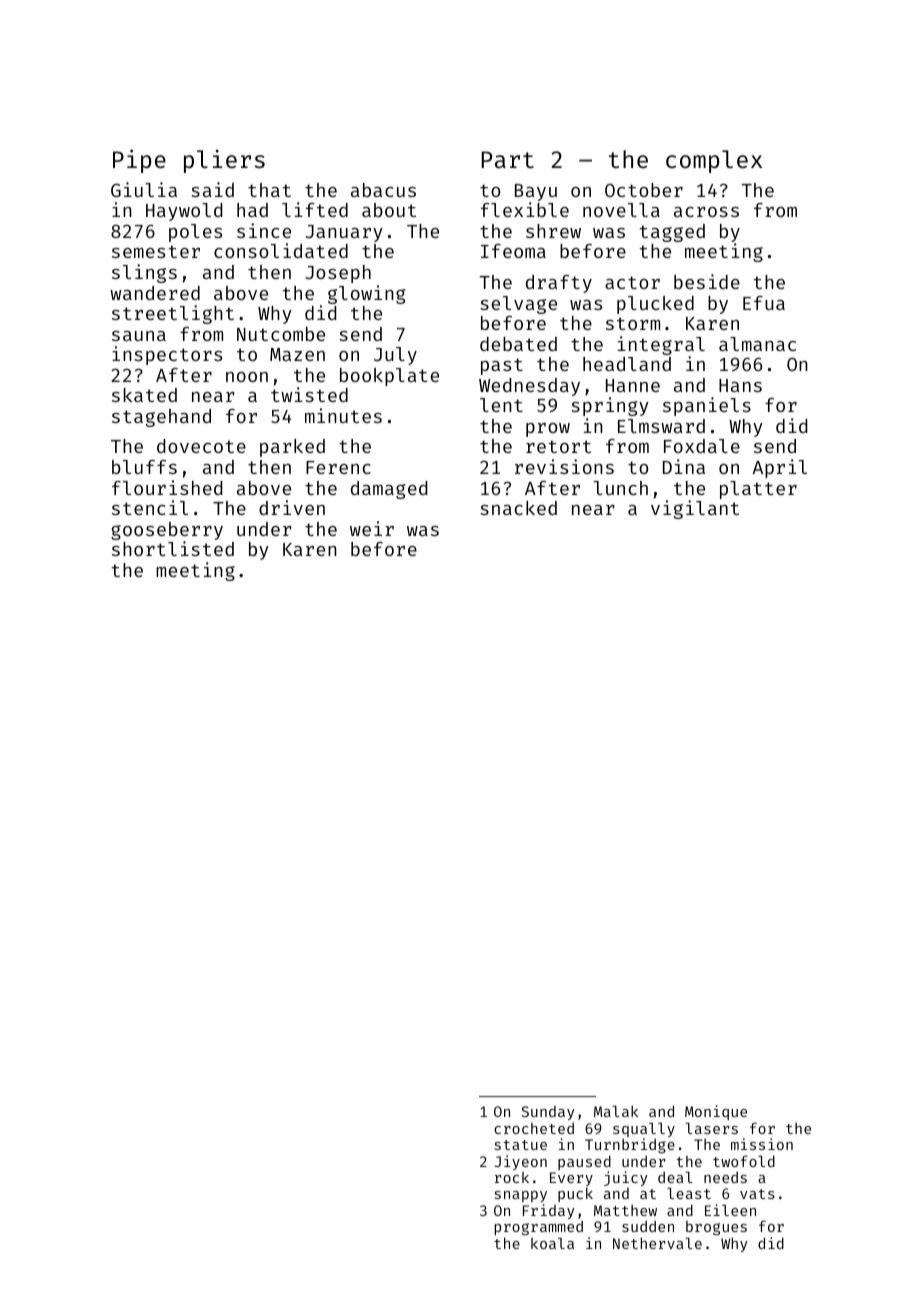  Describe the element at coordinates (269, 190) in the image. I see `that` at that location.
